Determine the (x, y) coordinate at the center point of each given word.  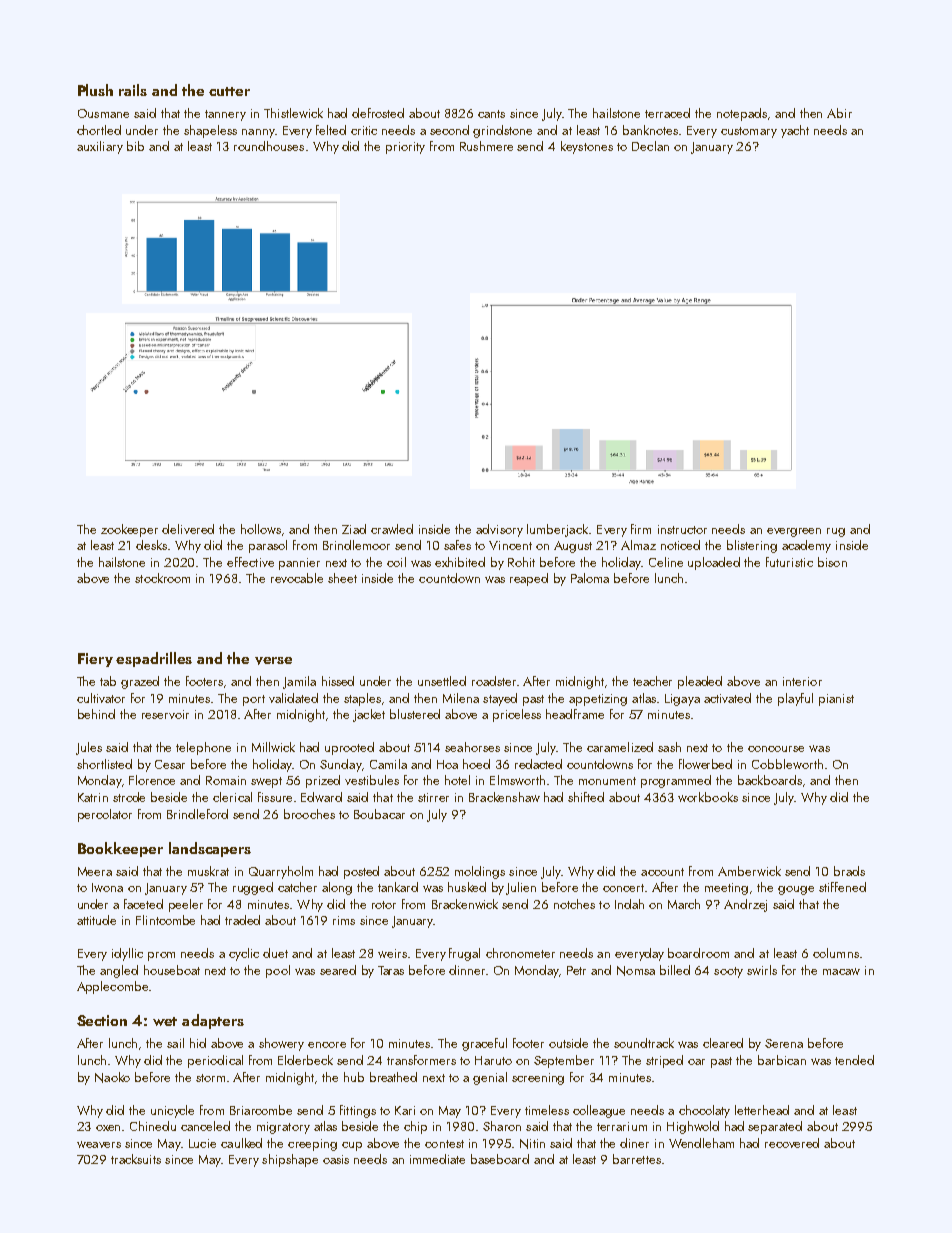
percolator (105, 815)
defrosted (378, 113)
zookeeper (129, 530)
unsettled (442, 681)
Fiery (95, 660)
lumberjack (557, 530)
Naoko (112, 1077)
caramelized (620, 747)
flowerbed (705, 764)
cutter (229, 91)
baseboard (500, 1159)
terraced (667, 113)
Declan (650, 146)
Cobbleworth (787, 764)
